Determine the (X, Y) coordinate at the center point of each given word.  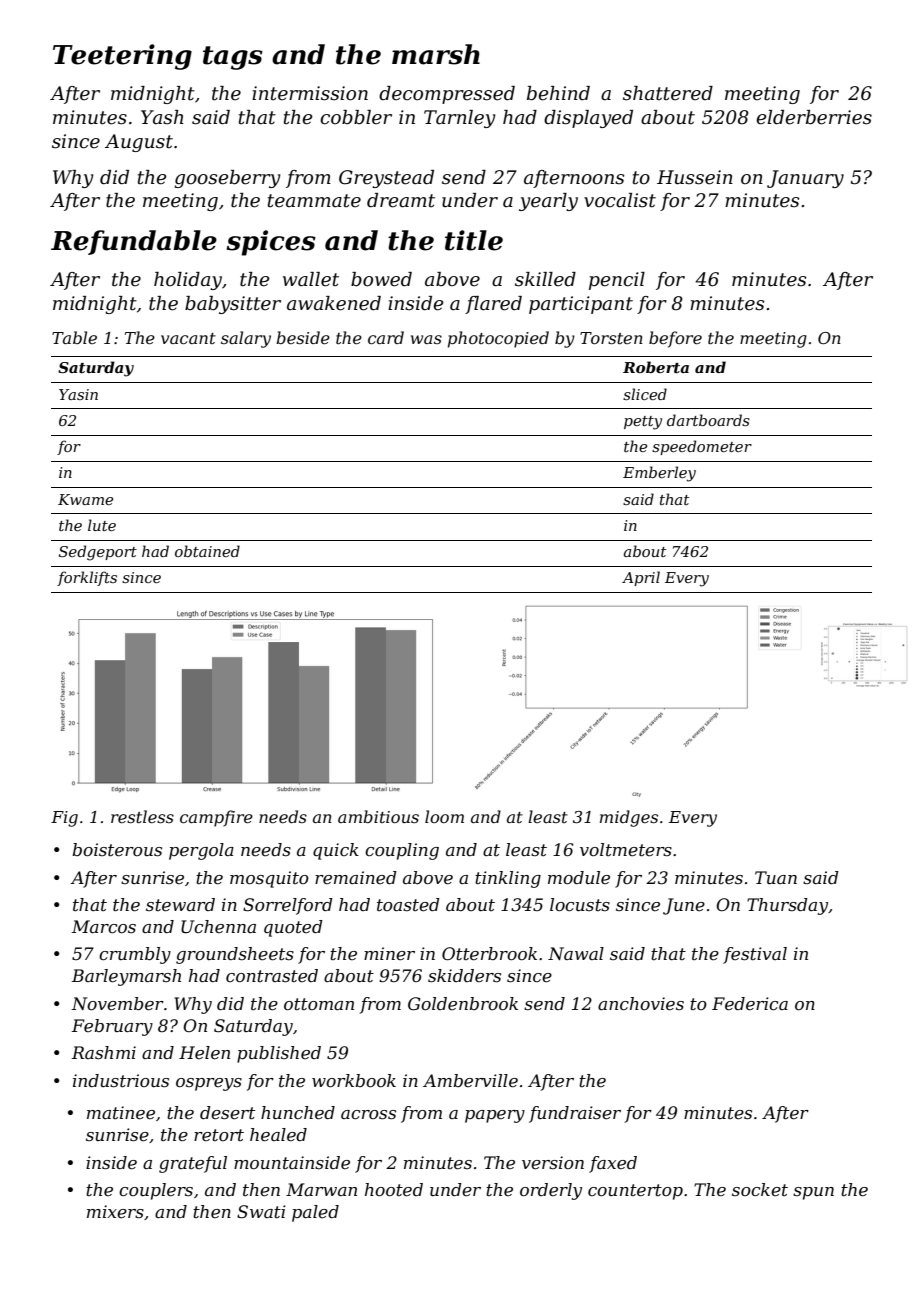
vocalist (620, 200)
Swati (261, 1212)
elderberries (814, 117)
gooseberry (228, 179)
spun (813, 1193)
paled (315, 1213)
